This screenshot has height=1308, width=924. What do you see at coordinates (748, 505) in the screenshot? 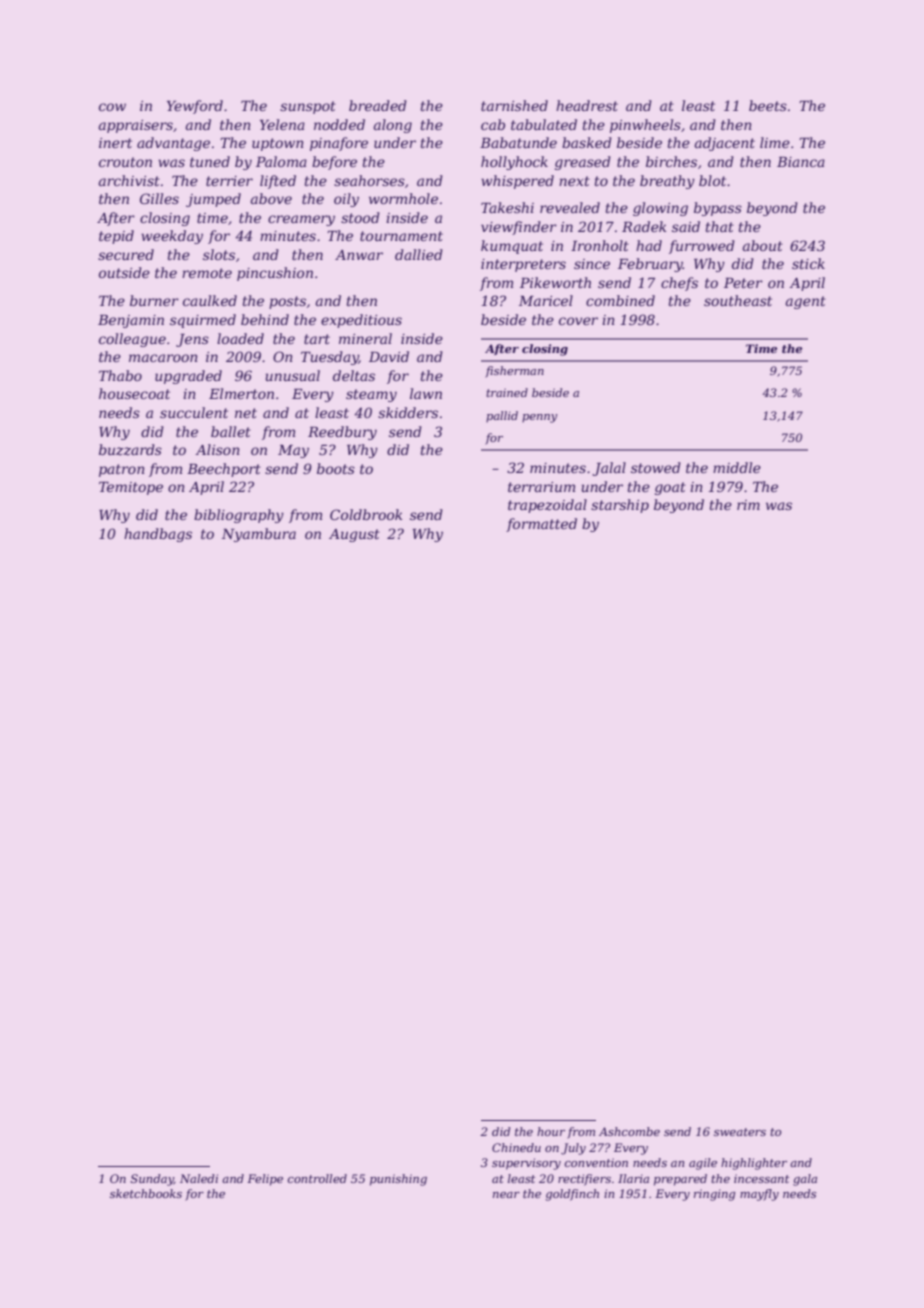
I see `rim` at bounding box center [748, 505].
